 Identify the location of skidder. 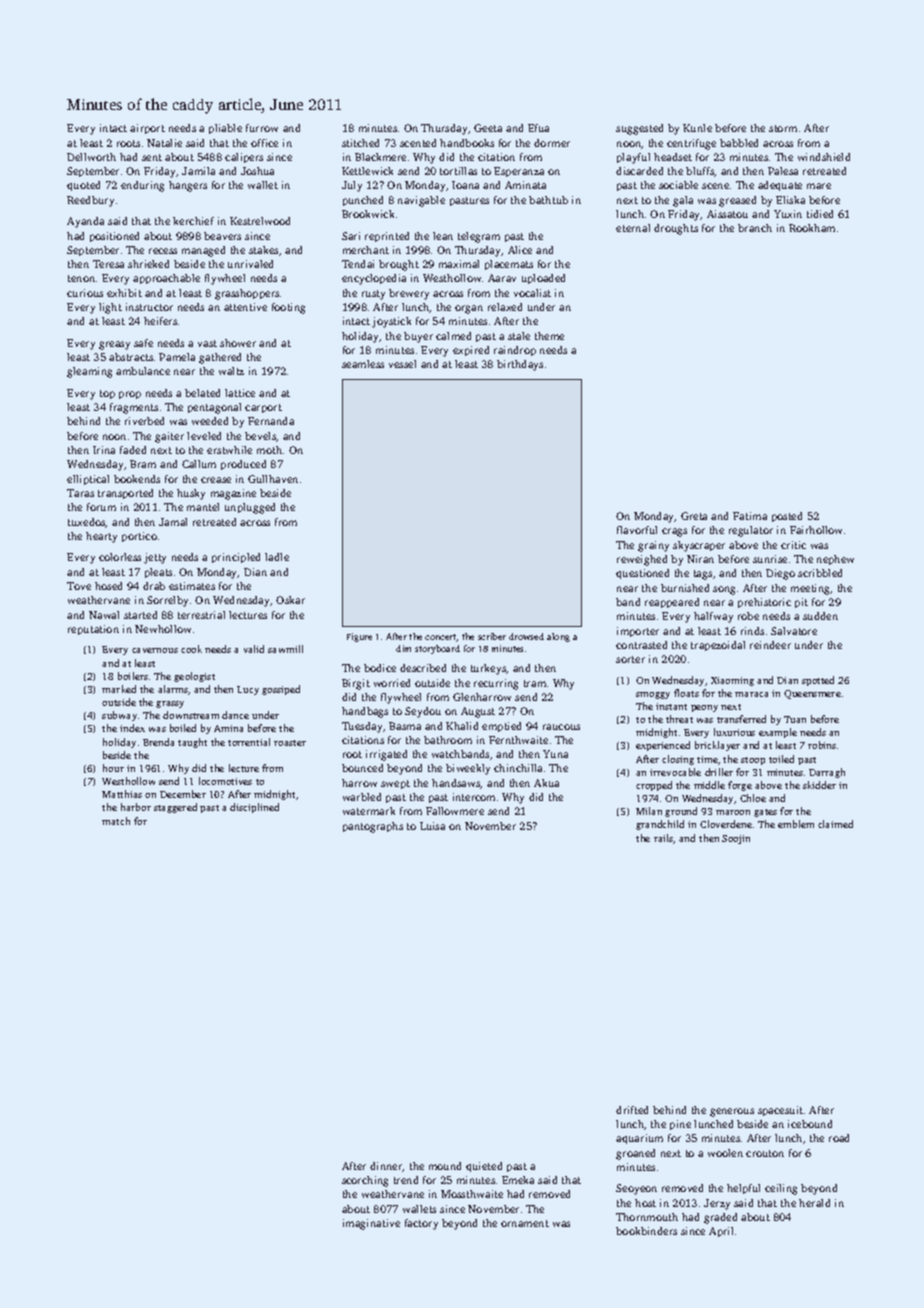
(819, 785).
